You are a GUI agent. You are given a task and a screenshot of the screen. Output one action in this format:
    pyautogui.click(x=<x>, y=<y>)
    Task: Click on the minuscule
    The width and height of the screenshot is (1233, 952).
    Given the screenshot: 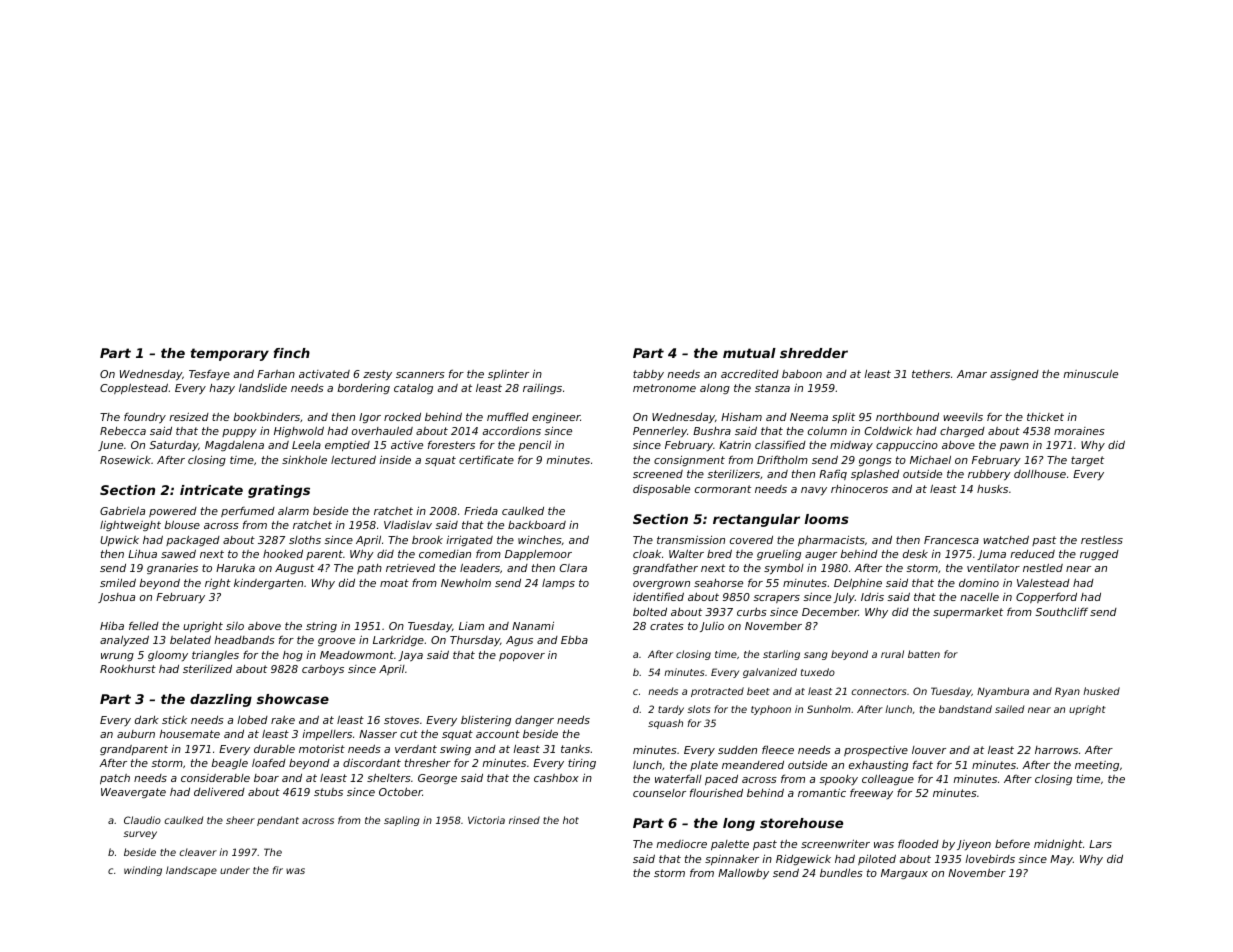 What is the action you would take?
    pyautogui.click(x=1090, y=373)
